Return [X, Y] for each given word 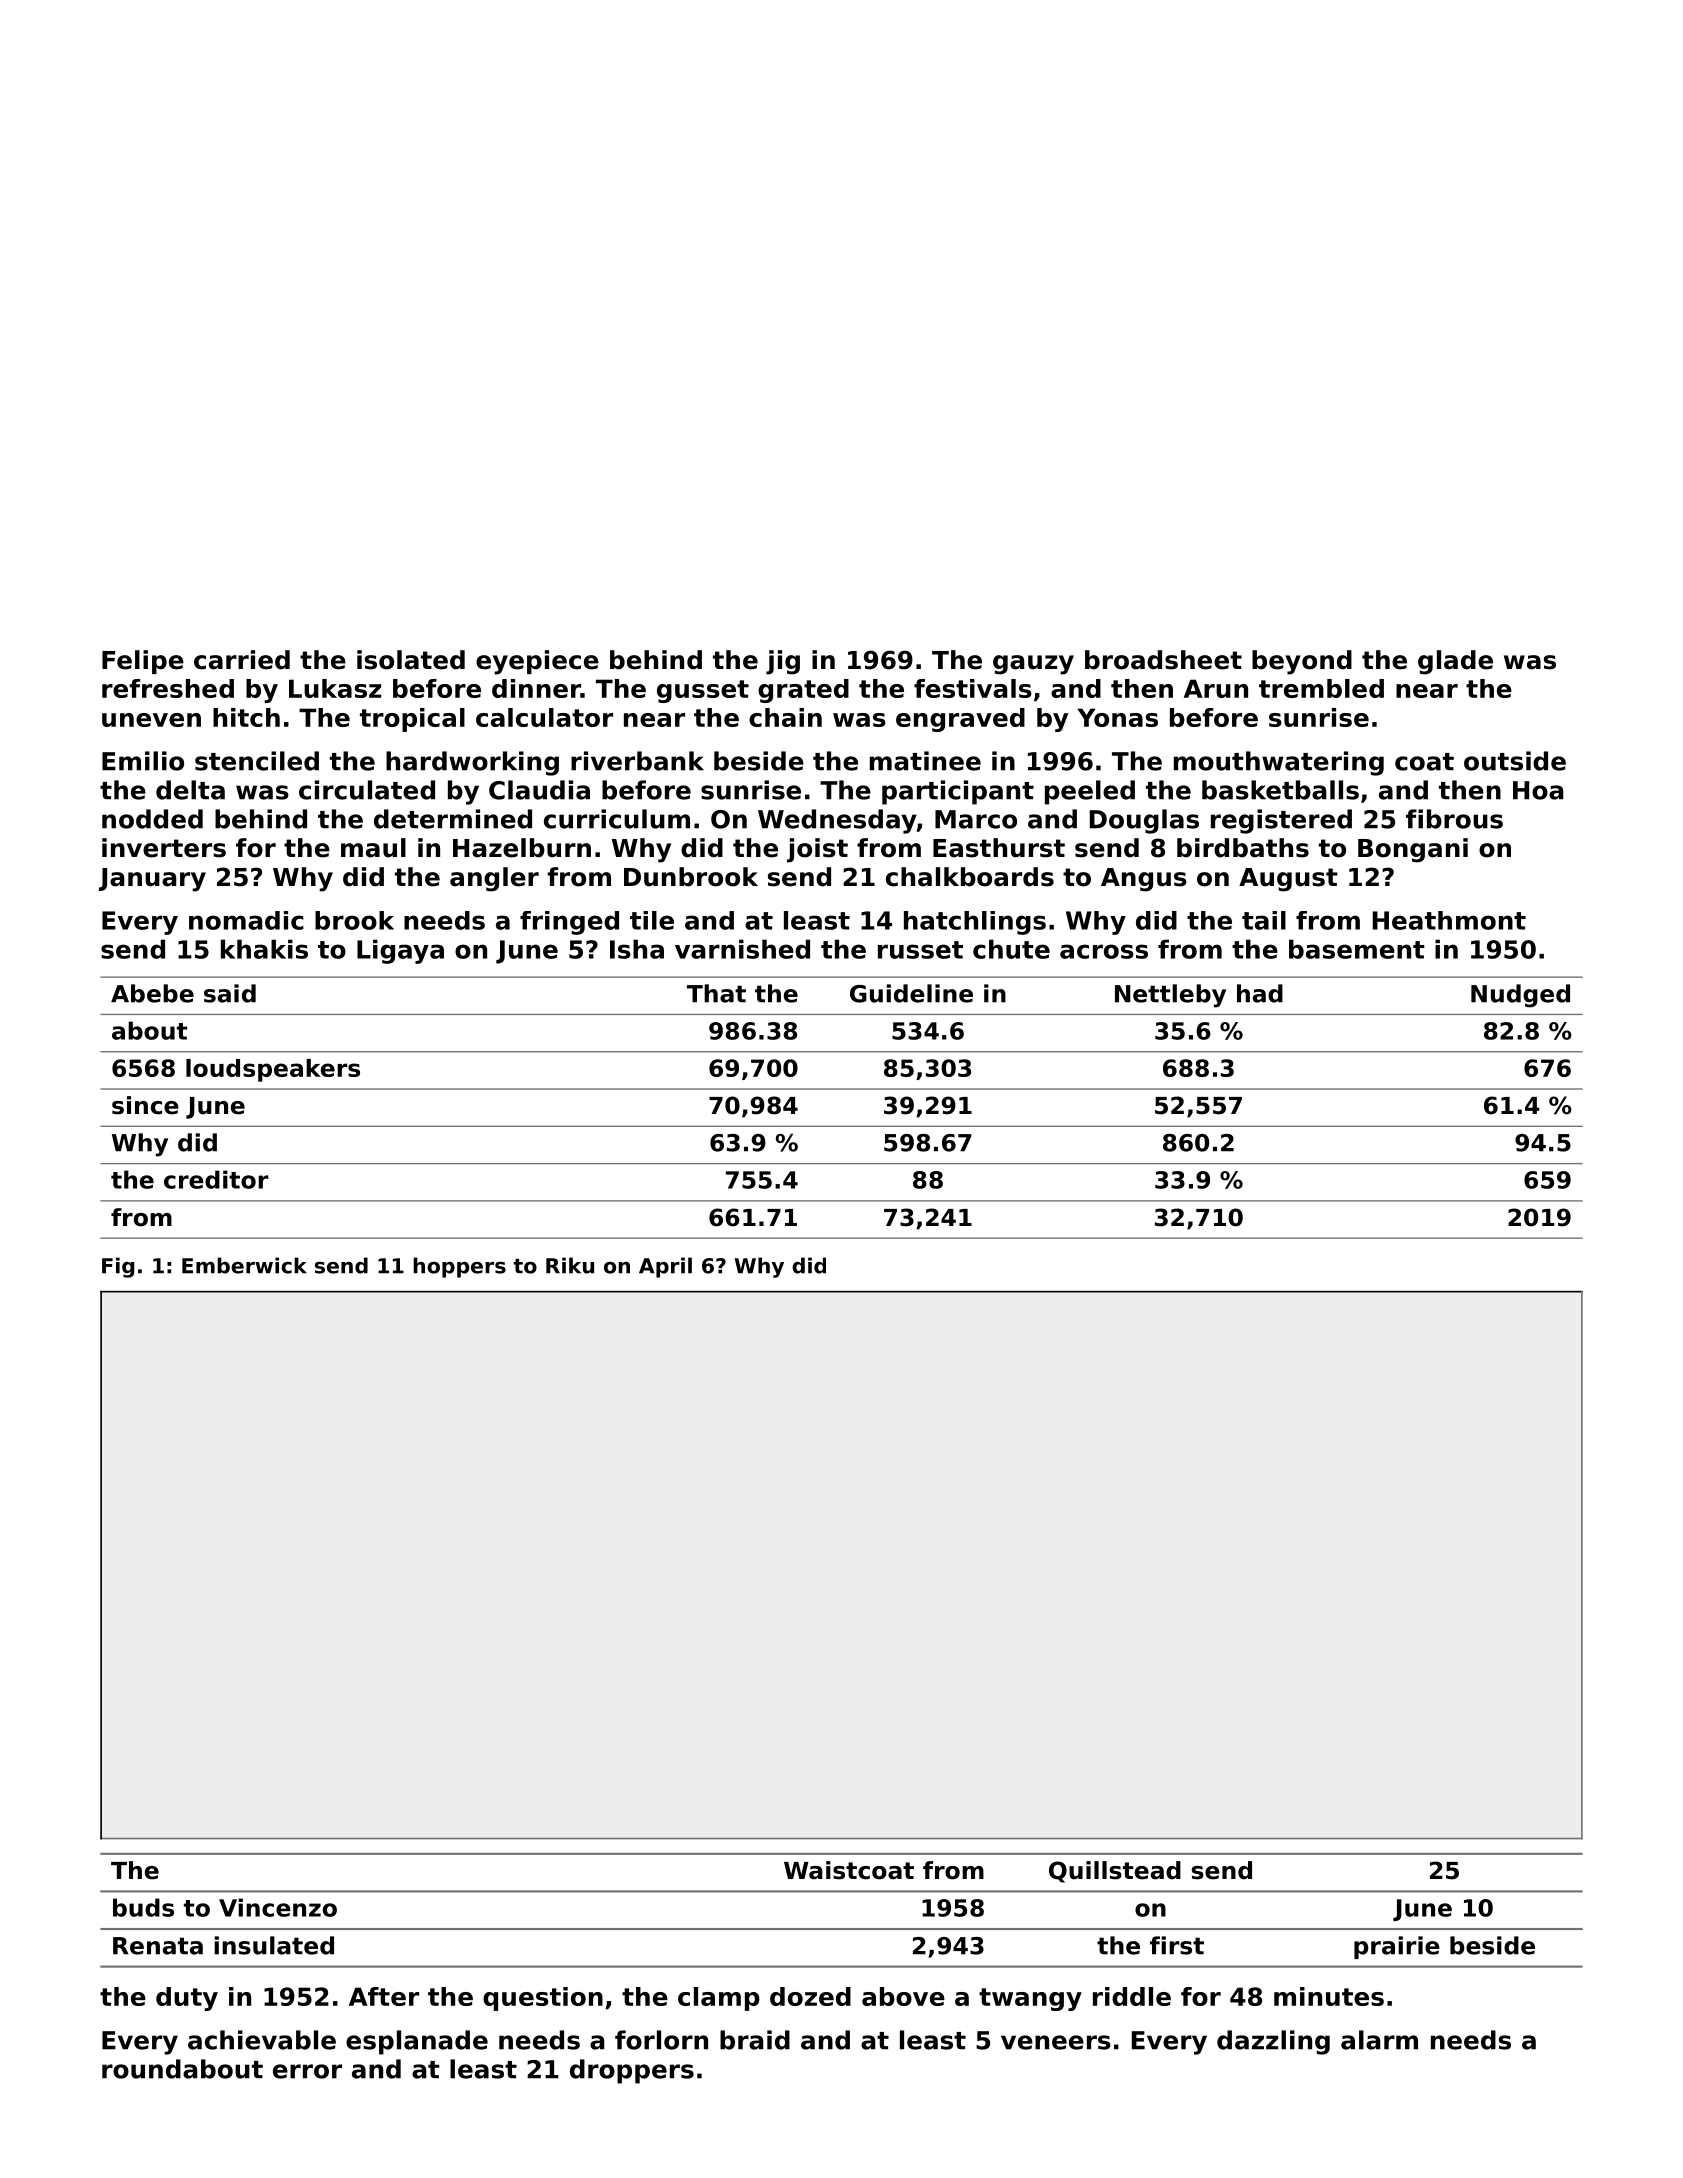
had [1260, 993]
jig [783, 662]
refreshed [168, 688]
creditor [216, 1179]
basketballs [1280, 790]
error [307, 2071]
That [716, 993]
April [665, 1267]
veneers [1056, 2042]
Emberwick [244, 1265]
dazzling [1273, 2042]
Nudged [1520, 996]
